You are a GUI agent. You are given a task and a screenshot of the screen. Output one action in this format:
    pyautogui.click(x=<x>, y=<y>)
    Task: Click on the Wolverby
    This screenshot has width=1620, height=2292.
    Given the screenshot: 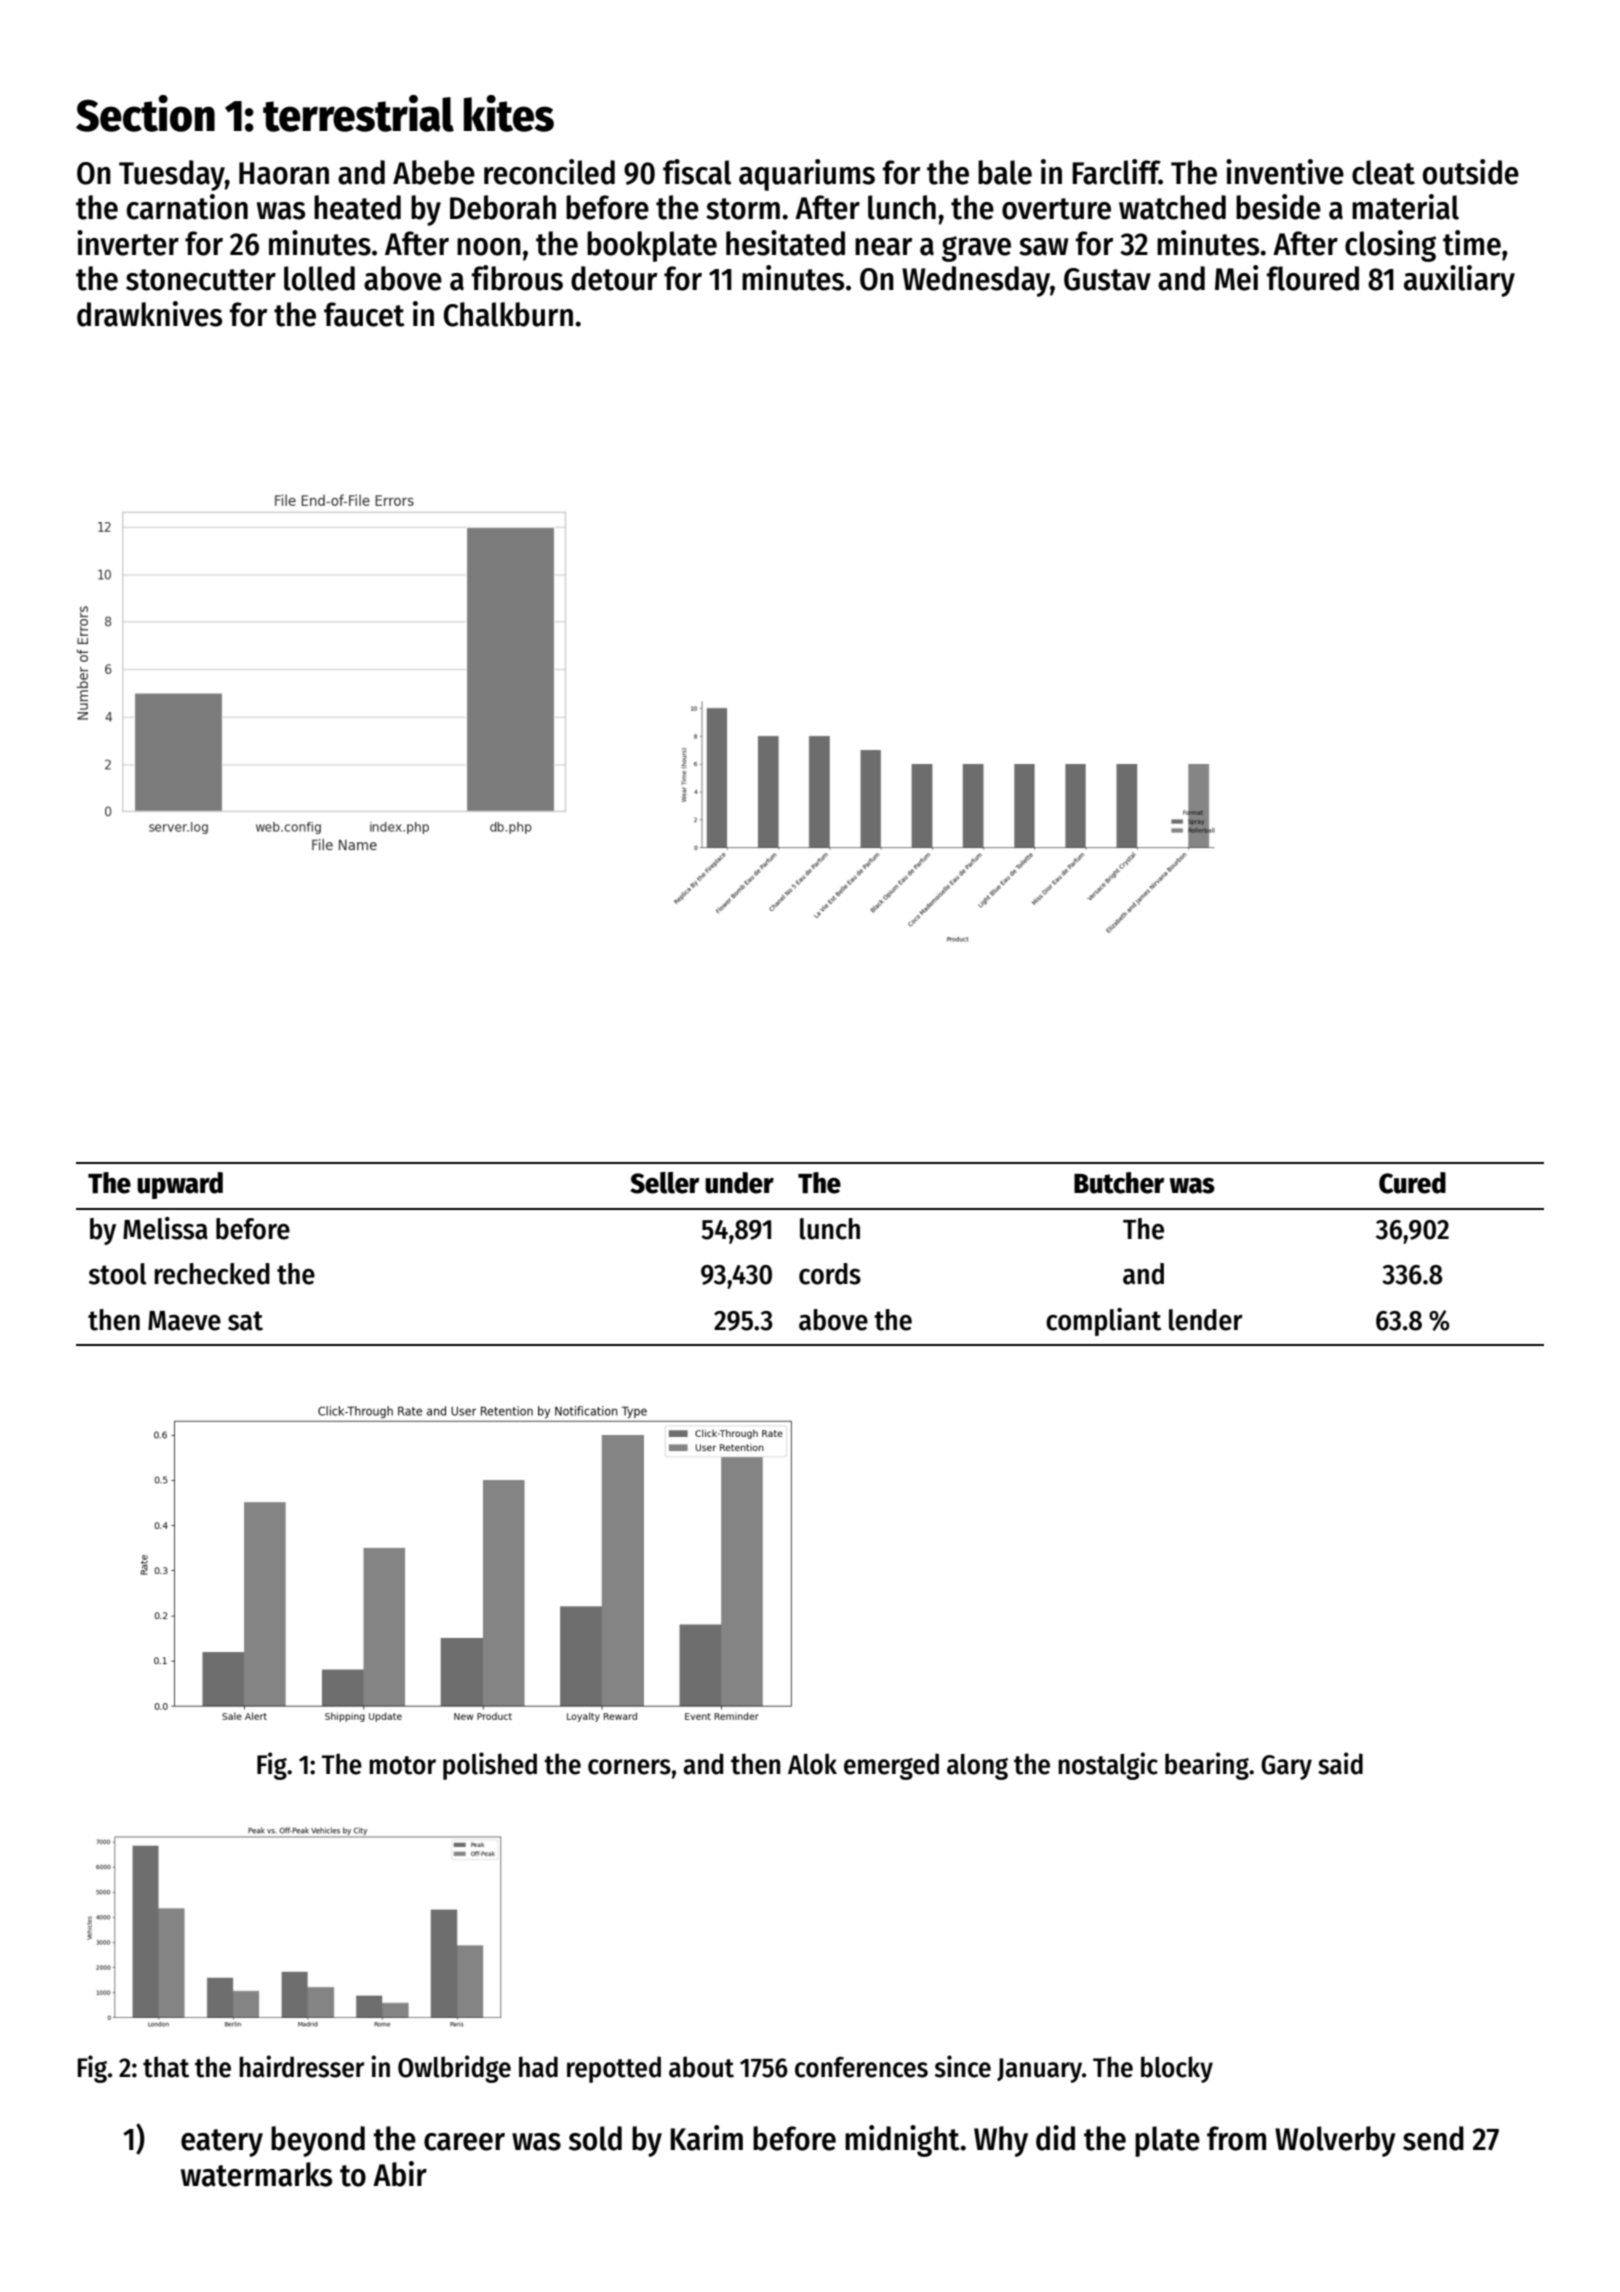 What is the action you would take?
    pyautogui.click(x=1335, y=2141)
